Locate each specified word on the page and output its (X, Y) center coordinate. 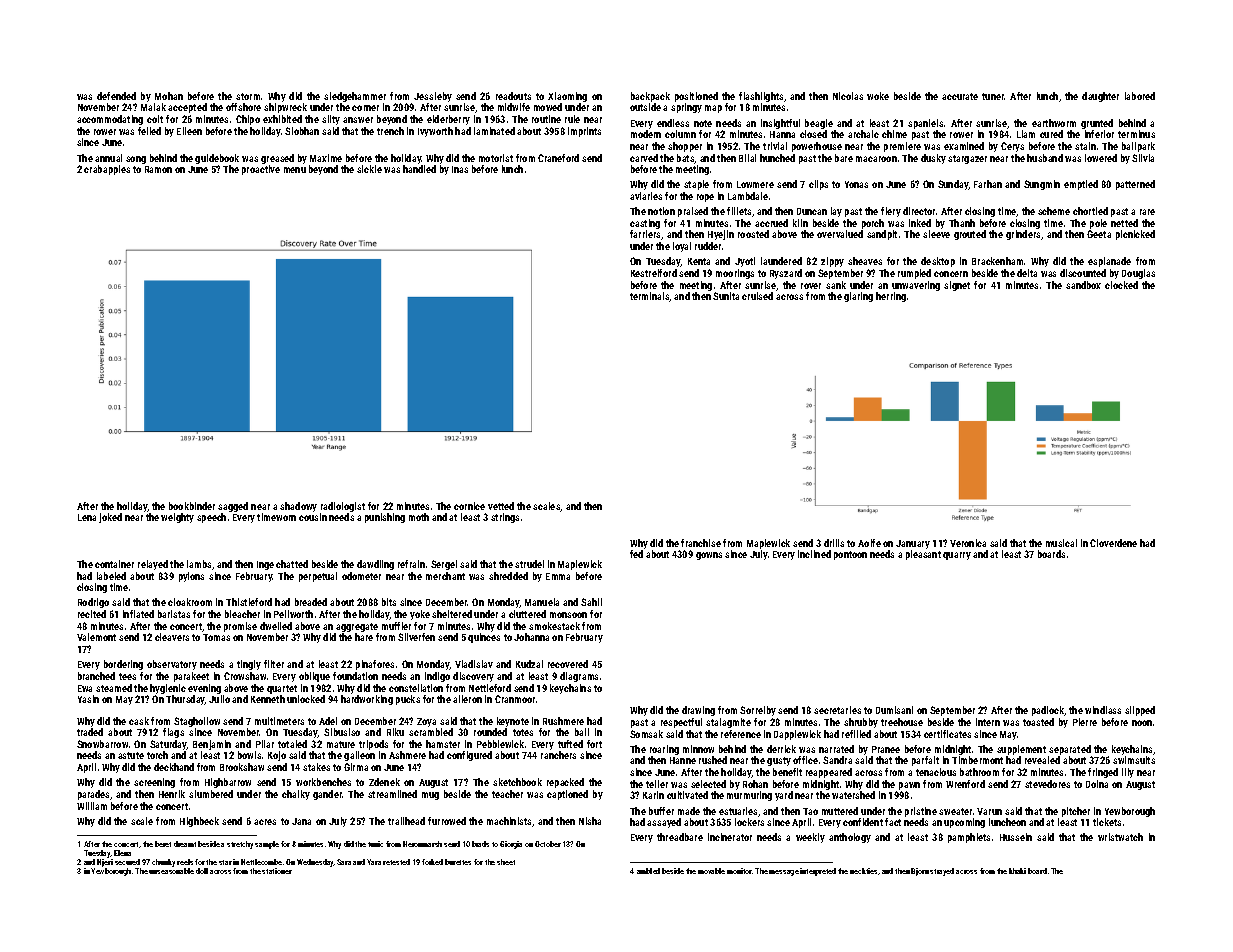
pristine (921, 812)
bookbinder (192, 506)
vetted (501, 506)
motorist (496, 158)
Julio (219, 699)
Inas (460, 169)
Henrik (172, 794)
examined (964, 146)
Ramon (158, 169)
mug (430, 796)
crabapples (107, 170)
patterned (1135, 185)
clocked (1121, 285)
